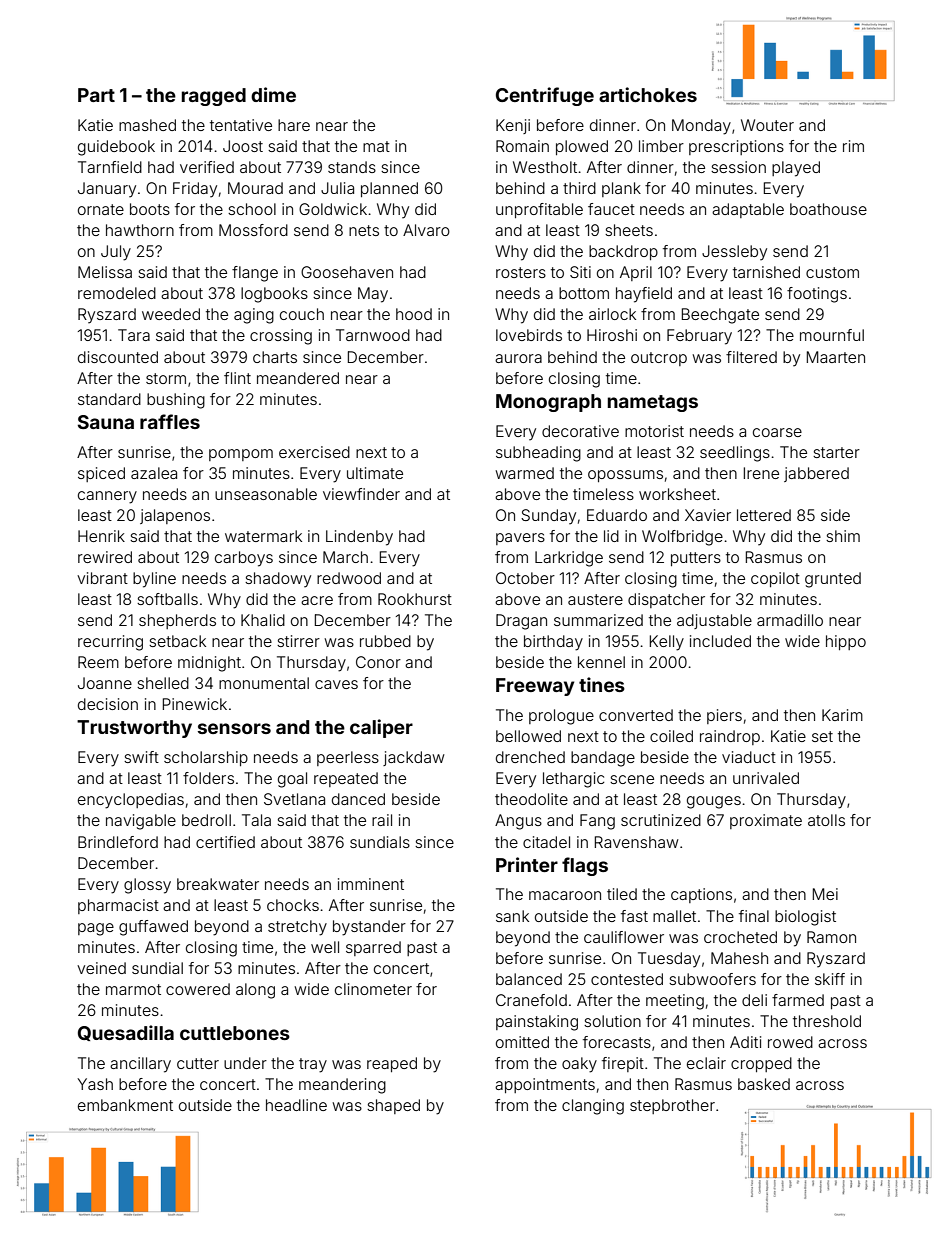  Describe the element at coordinates (296, 1105) in the image. I see `headline` at that location.
